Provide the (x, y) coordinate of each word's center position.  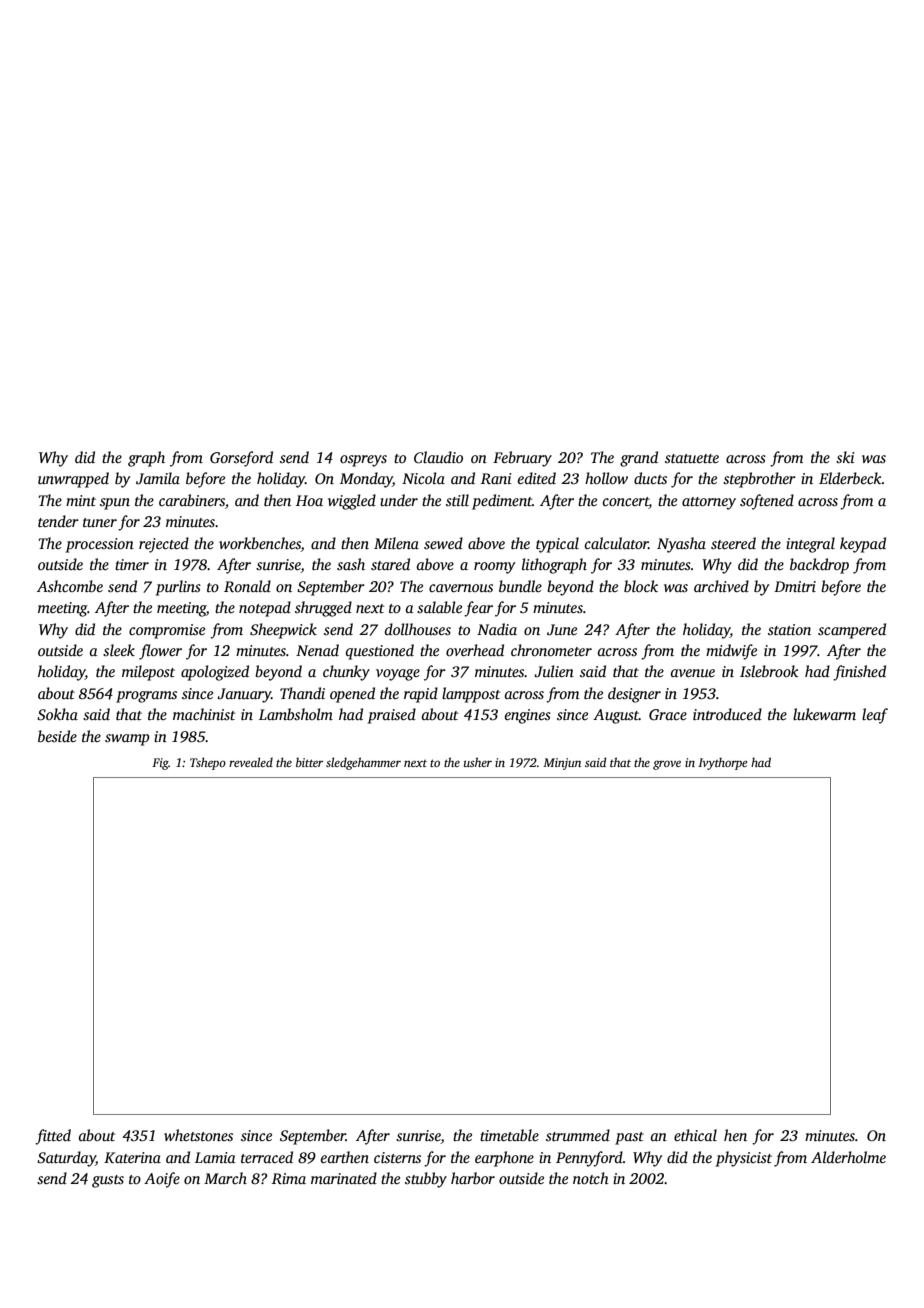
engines (528, 716)
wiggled (352, 502)
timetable (509, 1135)
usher (478, 762)
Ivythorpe (722, 764)
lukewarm (824, 714)
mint (81, 500)
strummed (578, 1135)
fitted (53, 1137)
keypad (863, 545)
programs (146, 697)
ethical (695, 1135)
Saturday (66, 1159)
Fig (160, 764)
